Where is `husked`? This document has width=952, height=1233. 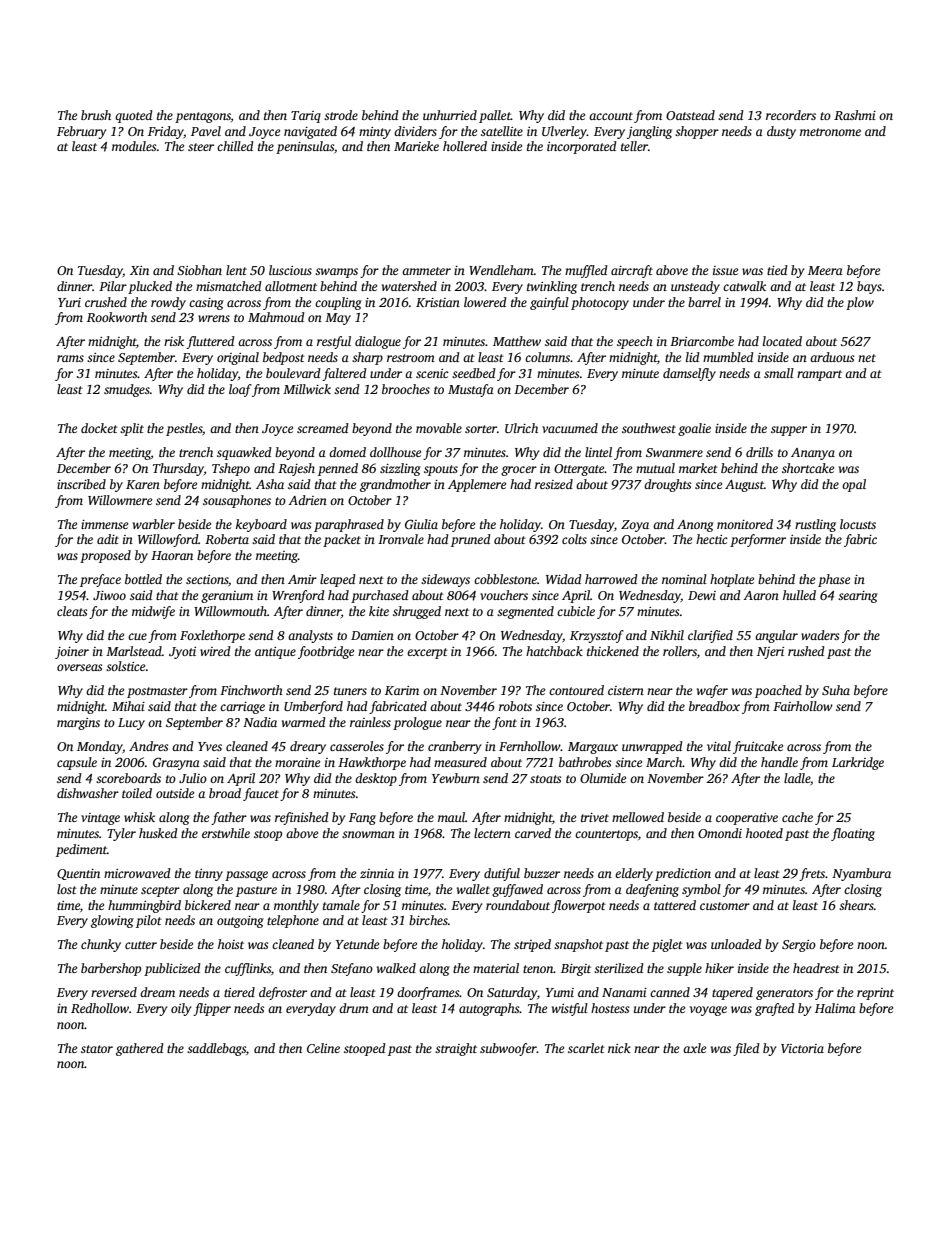 husked is located at coordinates (158, 833).
